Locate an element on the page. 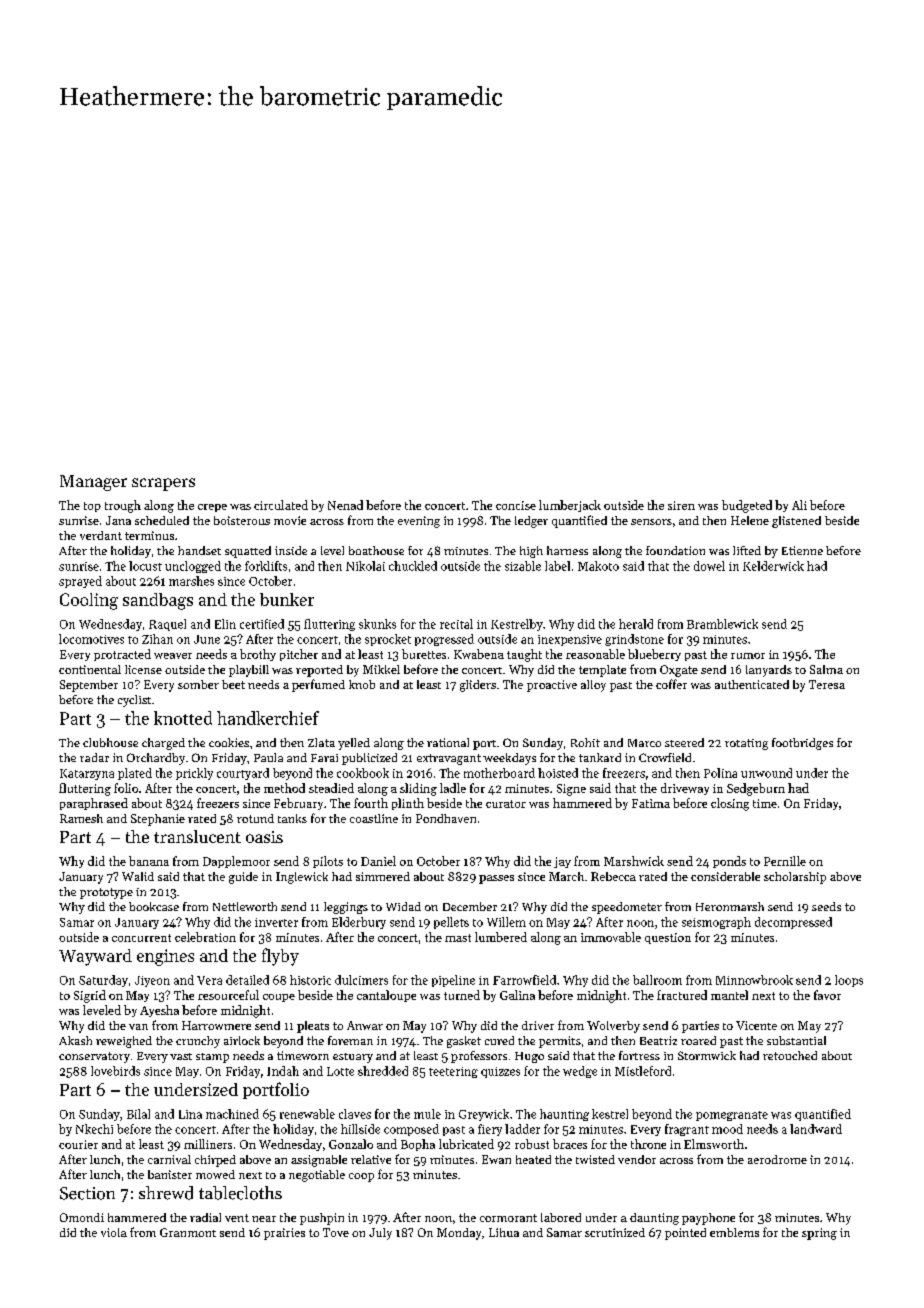  weaver is located at coordinates (173, 656).
